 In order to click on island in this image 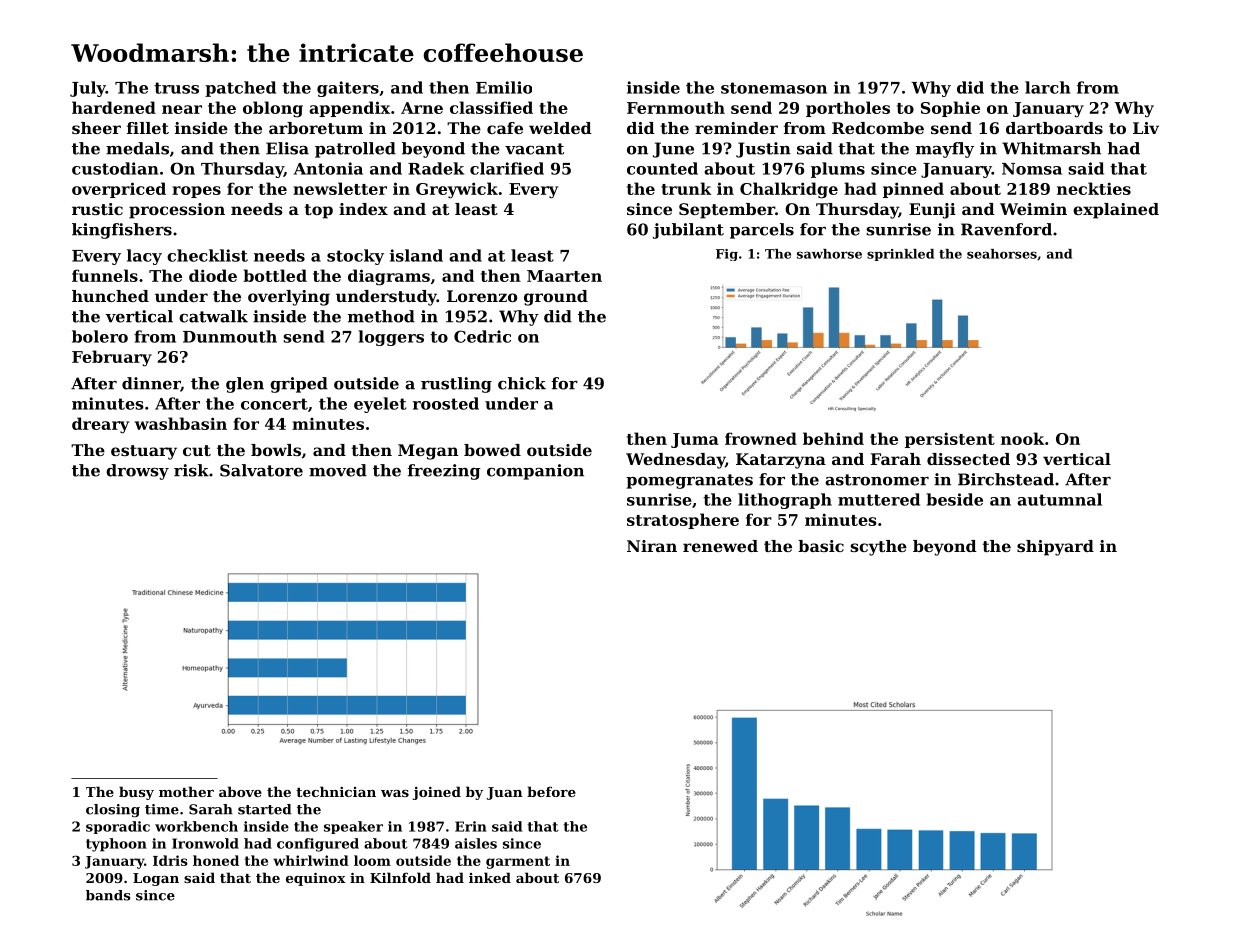, I will do `click(416, 255)`.
